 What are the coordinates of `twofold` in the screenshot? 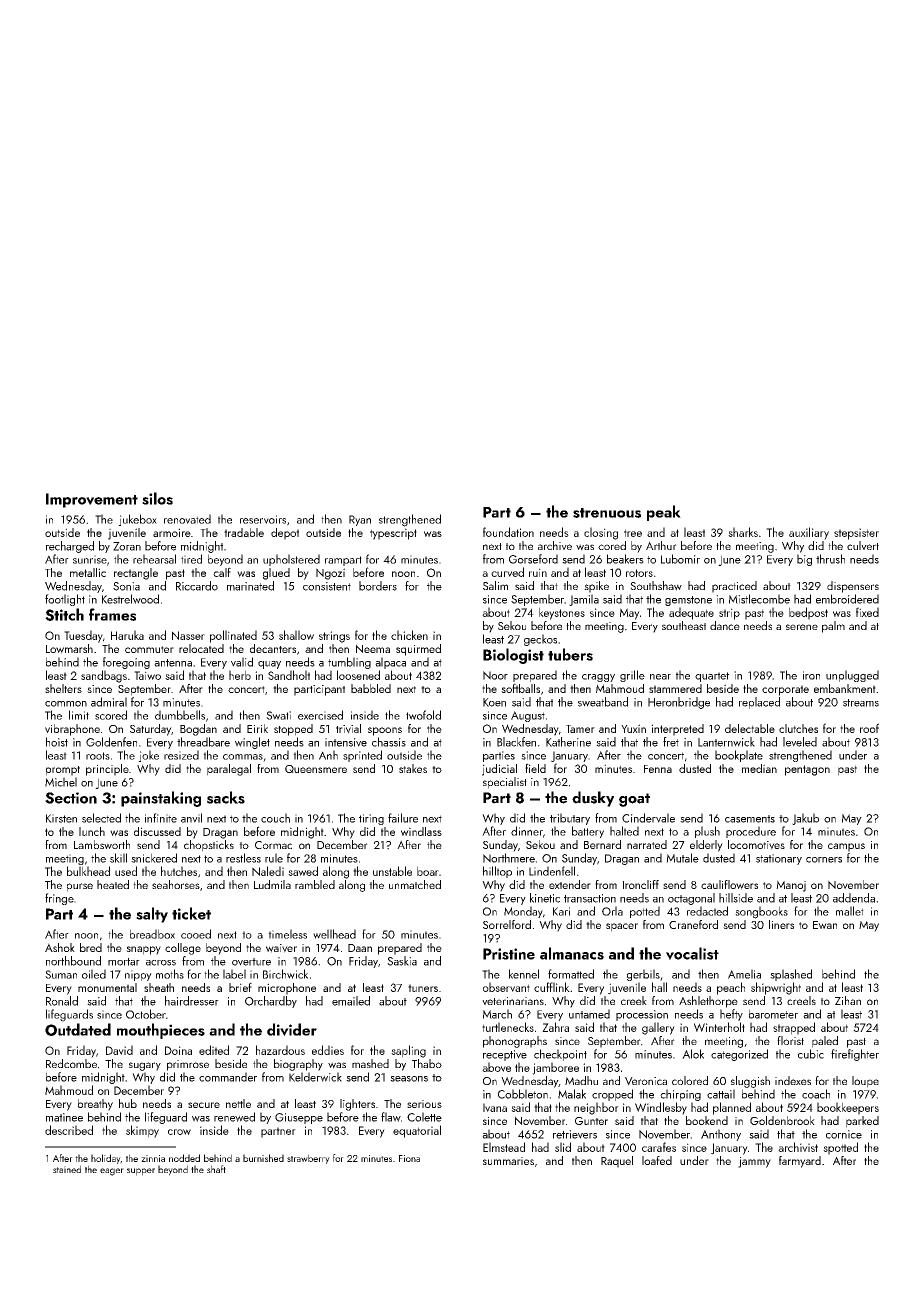 It's located at (423, 715).
